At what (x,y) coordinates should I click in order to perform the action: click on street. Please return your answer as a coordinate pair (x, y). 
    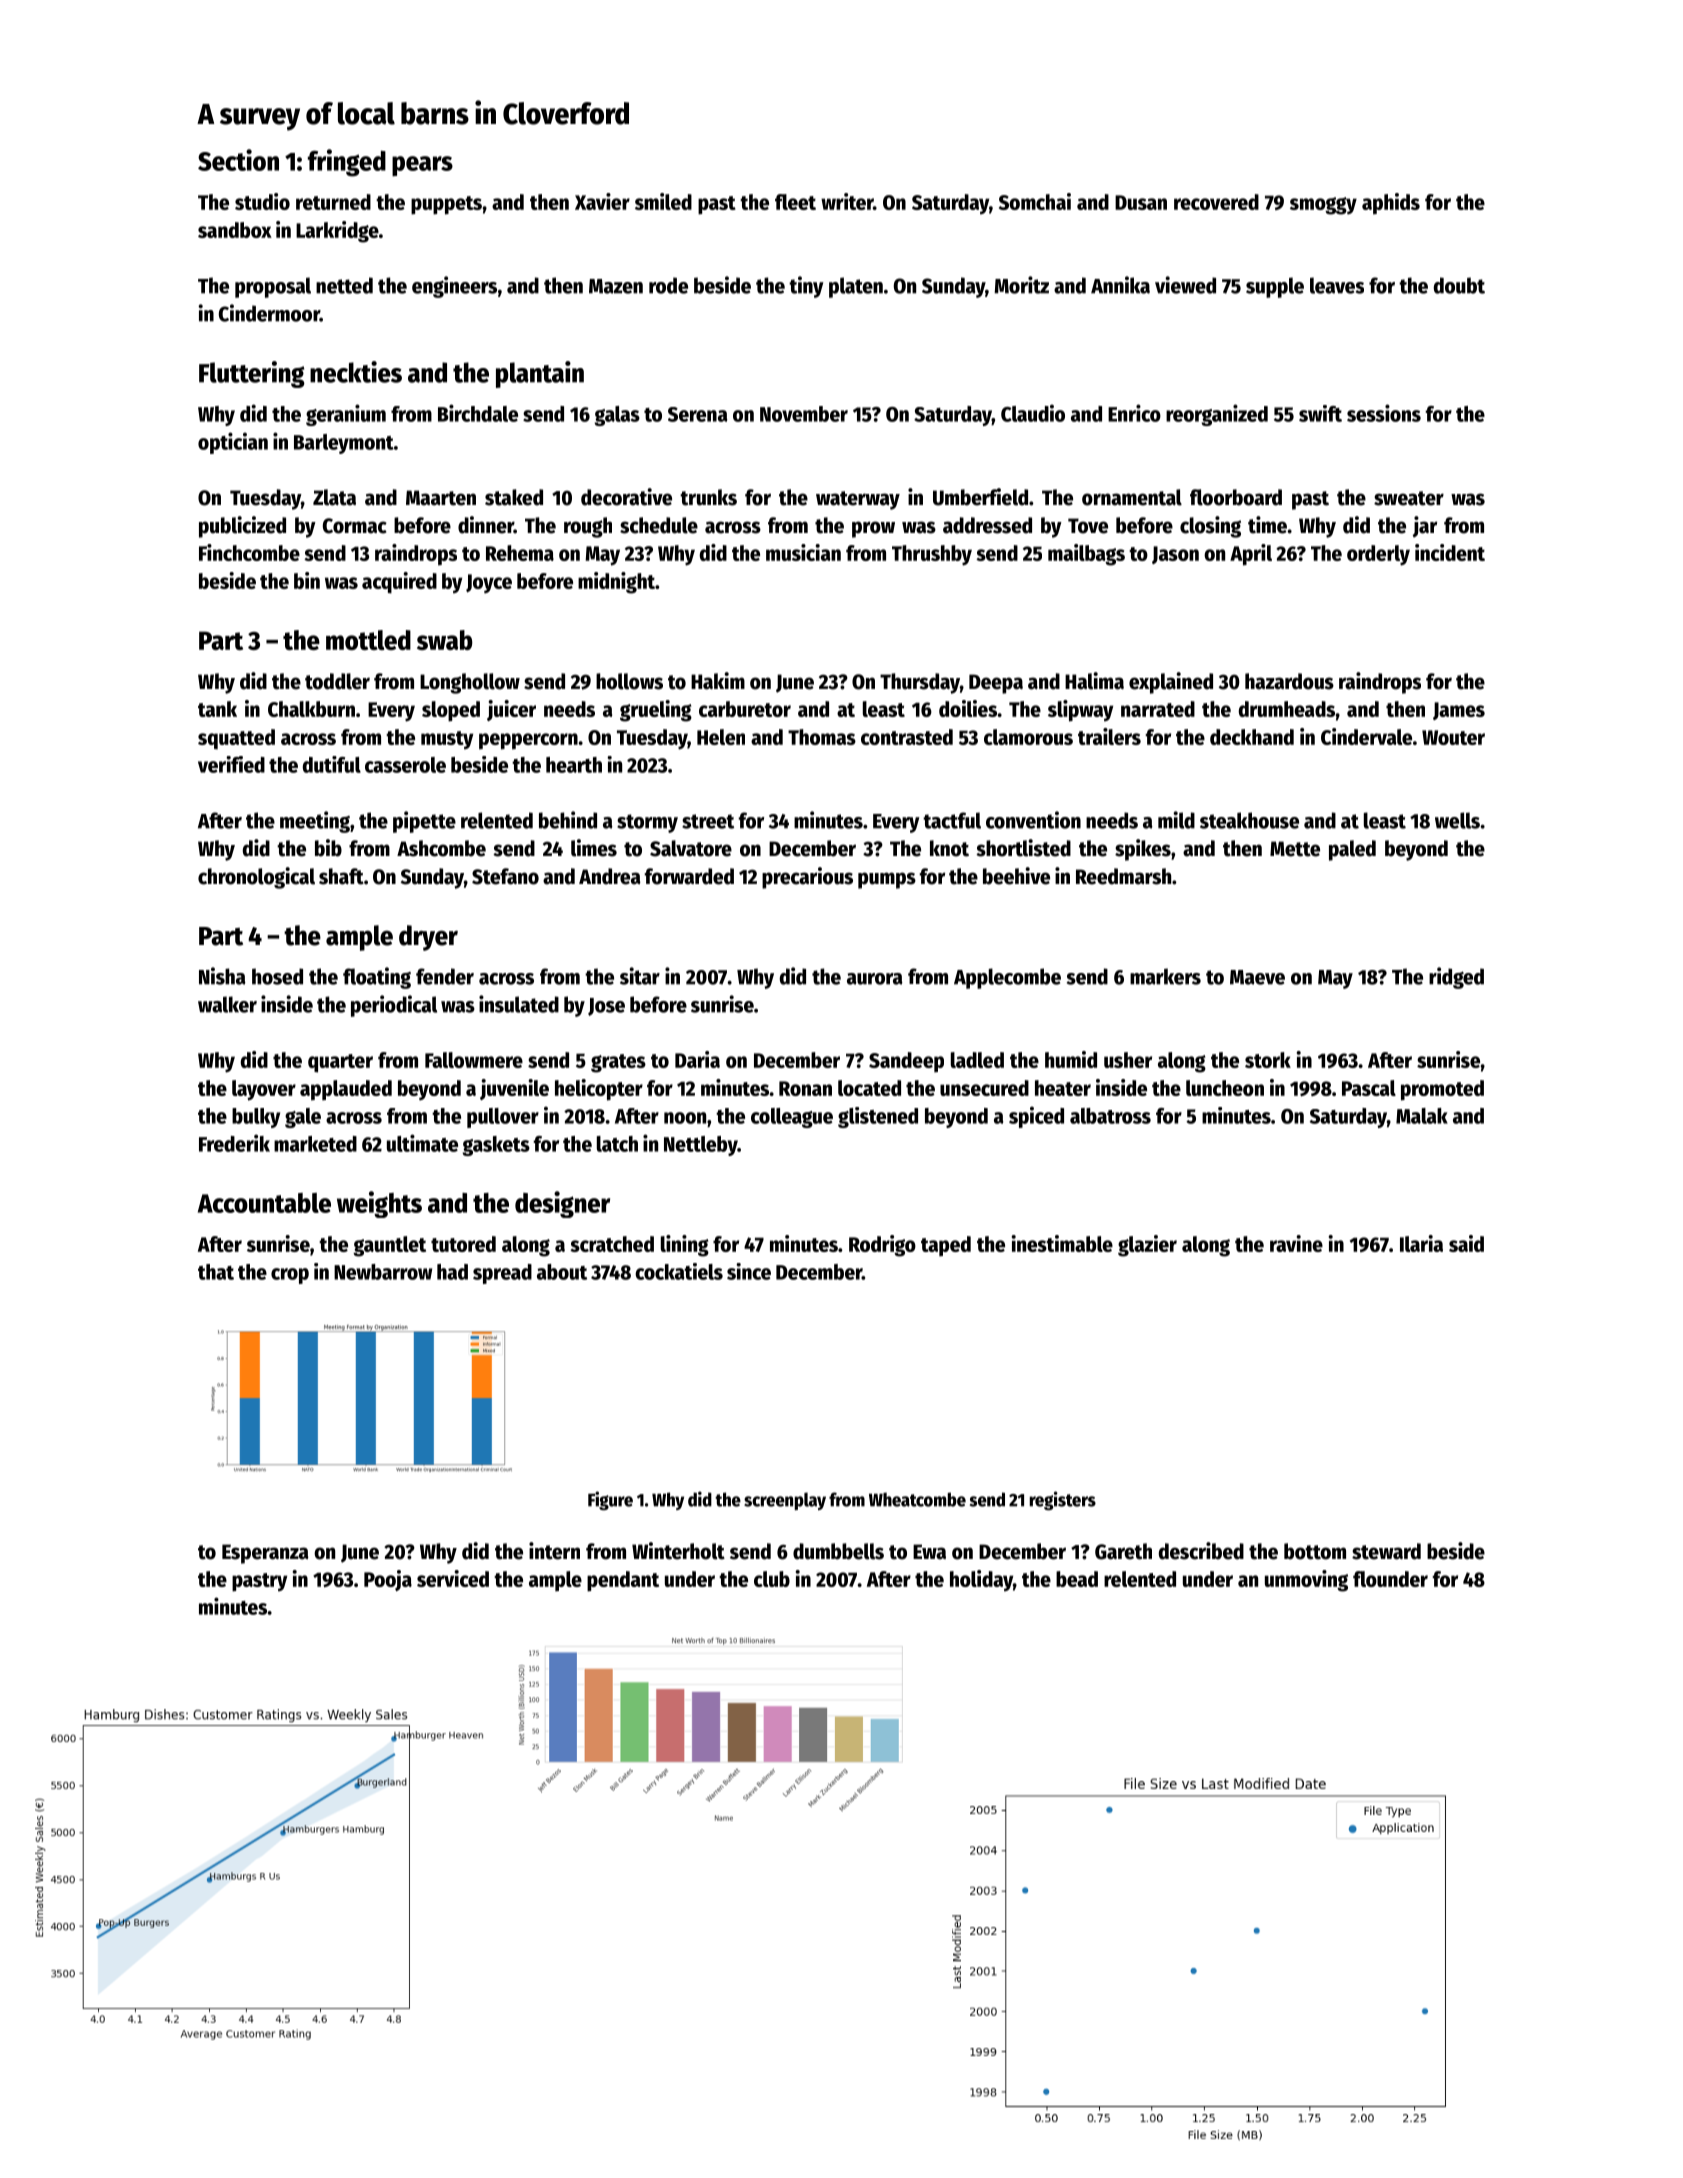
    Looking at the image, I should click on (708, 821).
